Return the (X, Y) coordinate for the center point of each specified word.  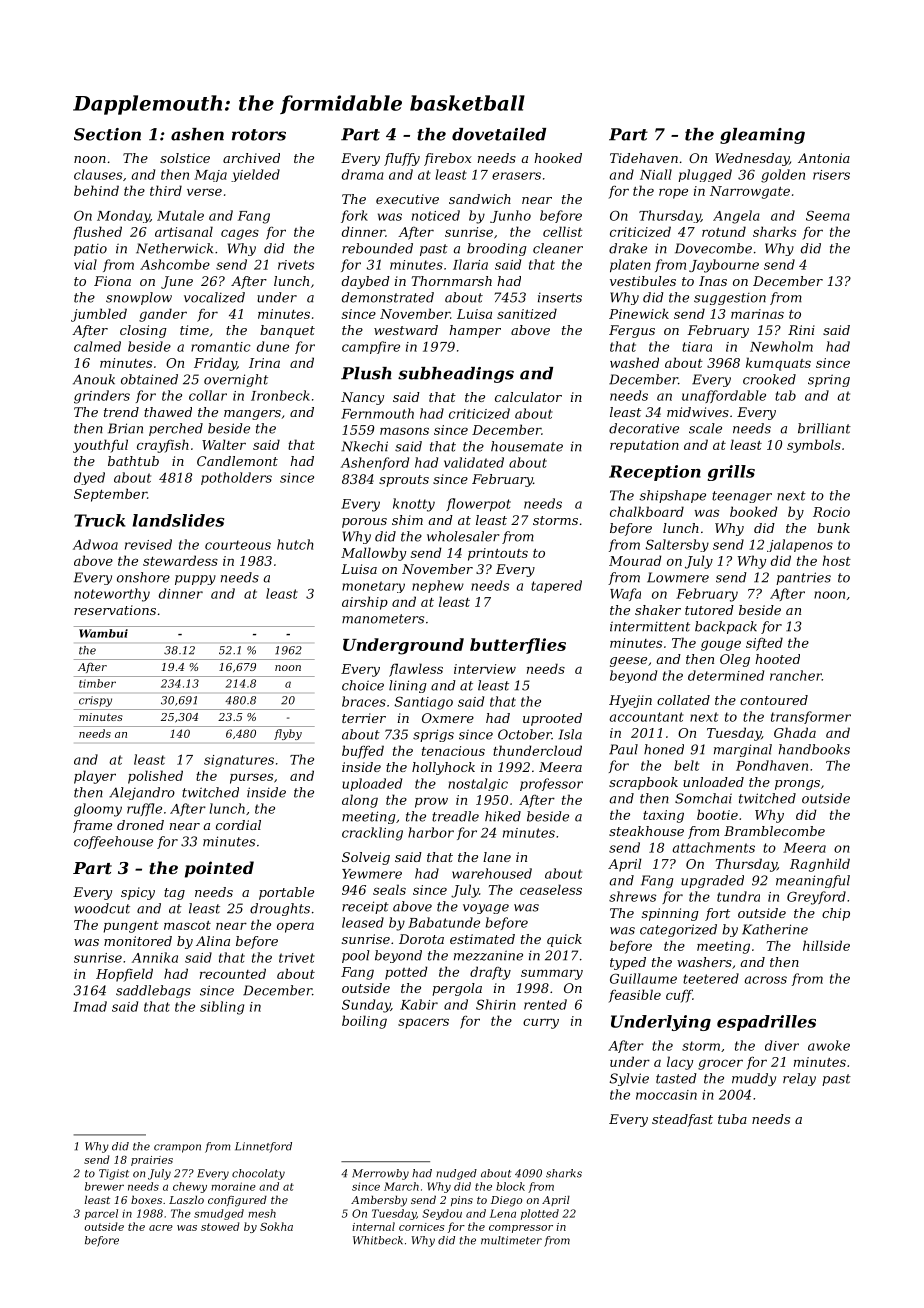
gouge (721, 645)
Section (107, 134)
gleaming (762, 136)
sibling (222, 1008)
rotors (259, 135)
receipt (365, 907)
